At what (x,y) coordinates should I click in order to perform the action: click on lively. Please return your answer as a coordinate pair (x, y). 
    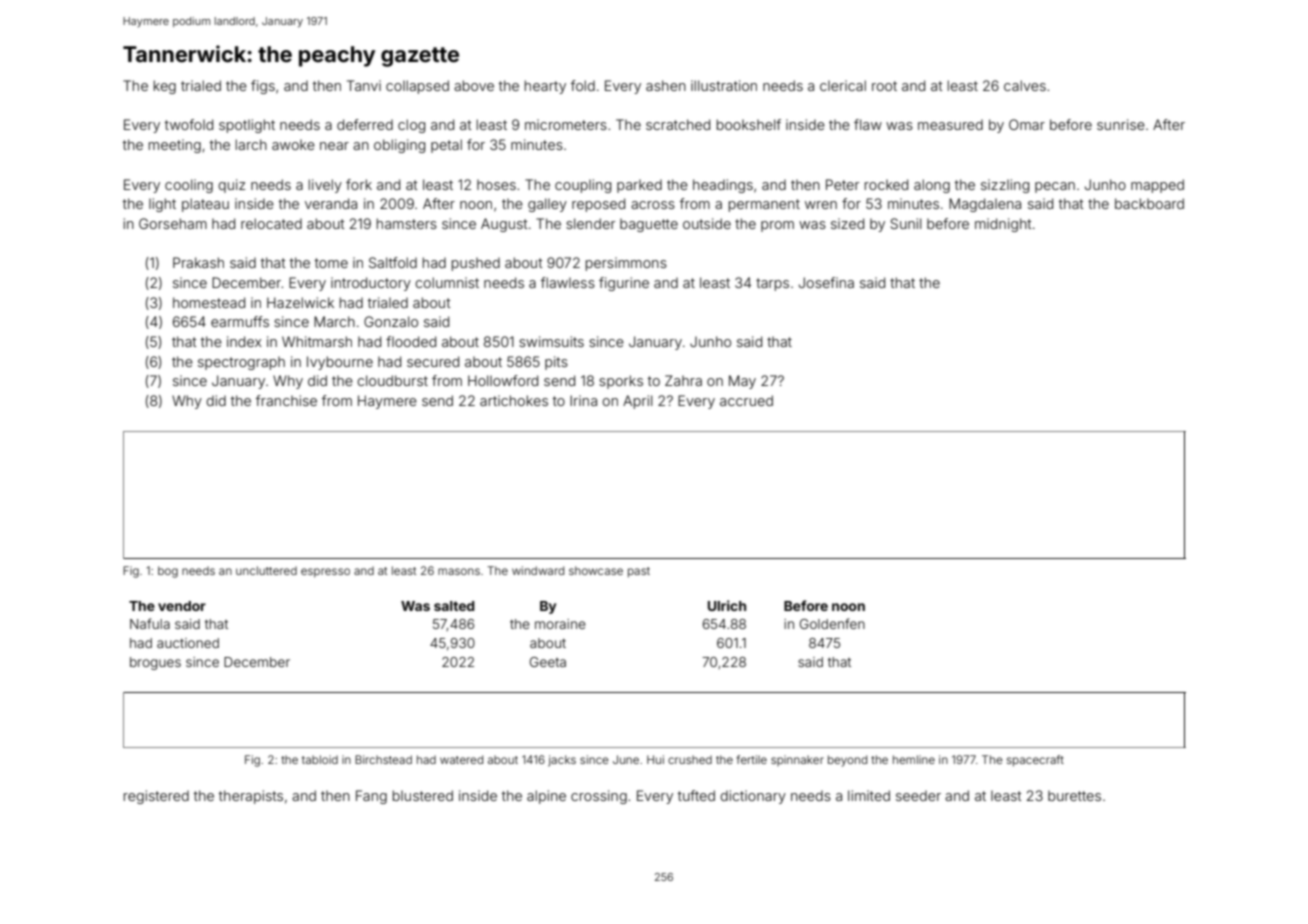
    Looking at the image, I should click on (325, 186).
